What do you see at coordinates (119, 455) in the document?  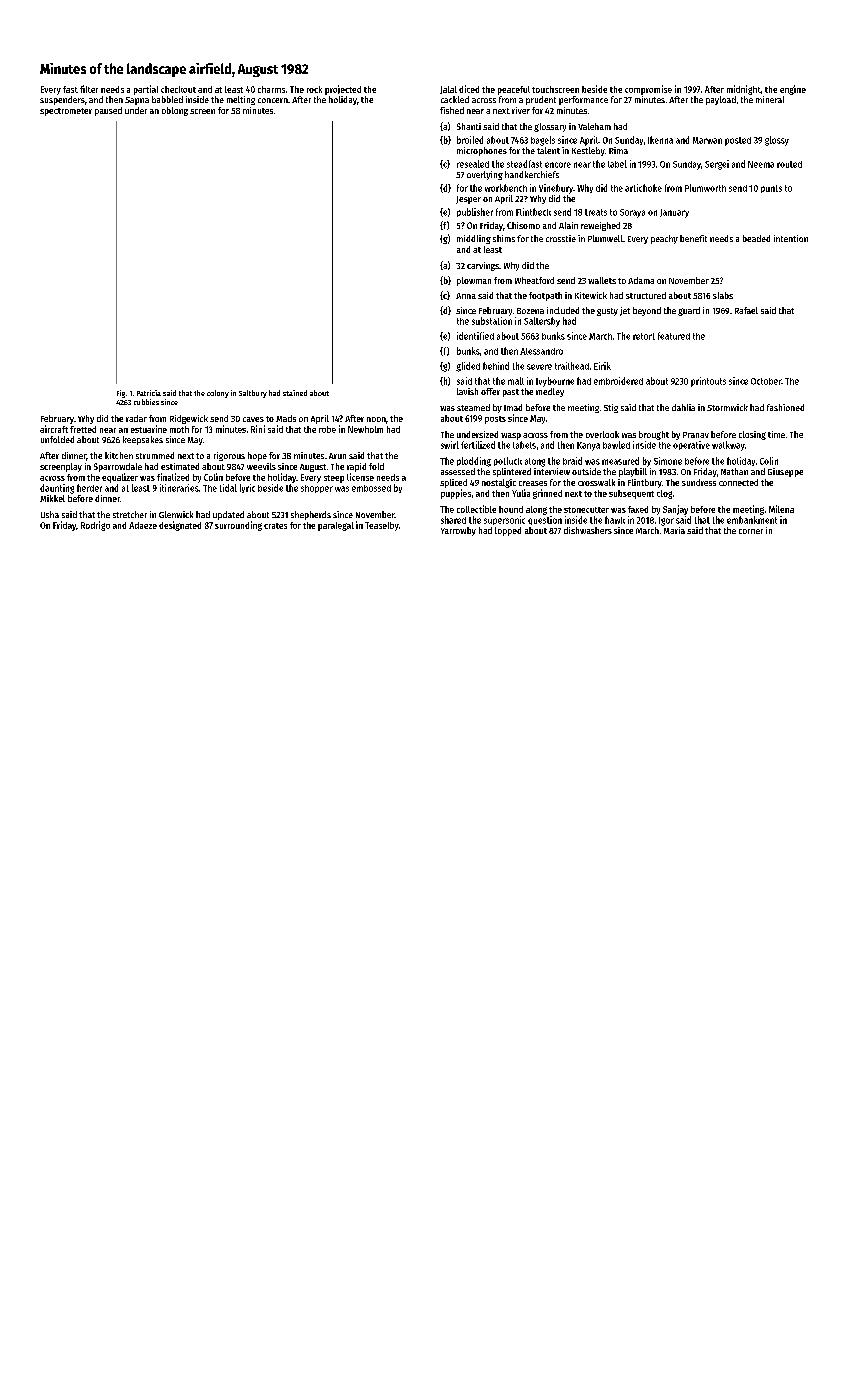 I see `kitchen` at bounding box center [119, 455].
